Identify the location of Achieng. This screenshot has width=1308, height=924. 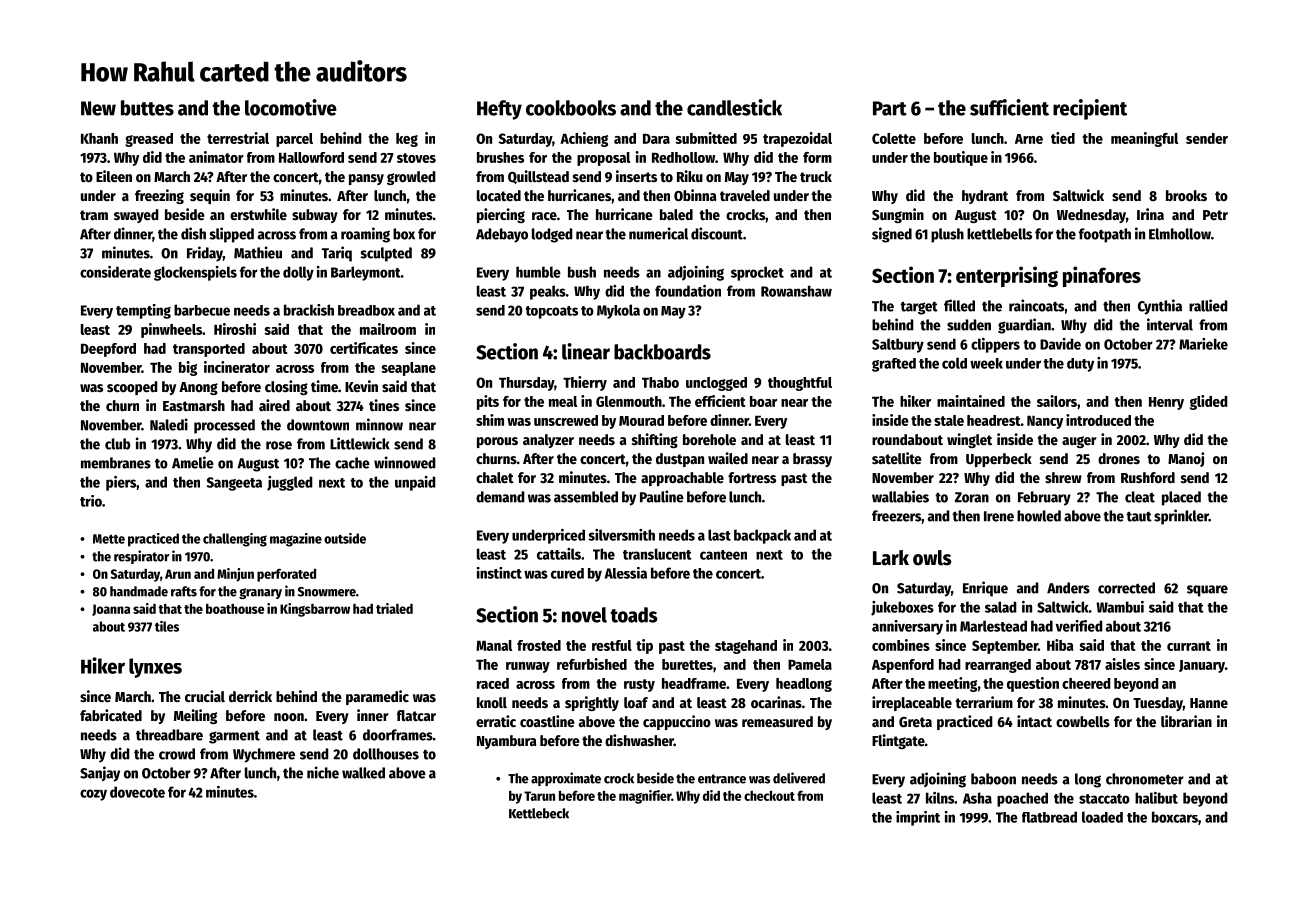
(584, 139).
